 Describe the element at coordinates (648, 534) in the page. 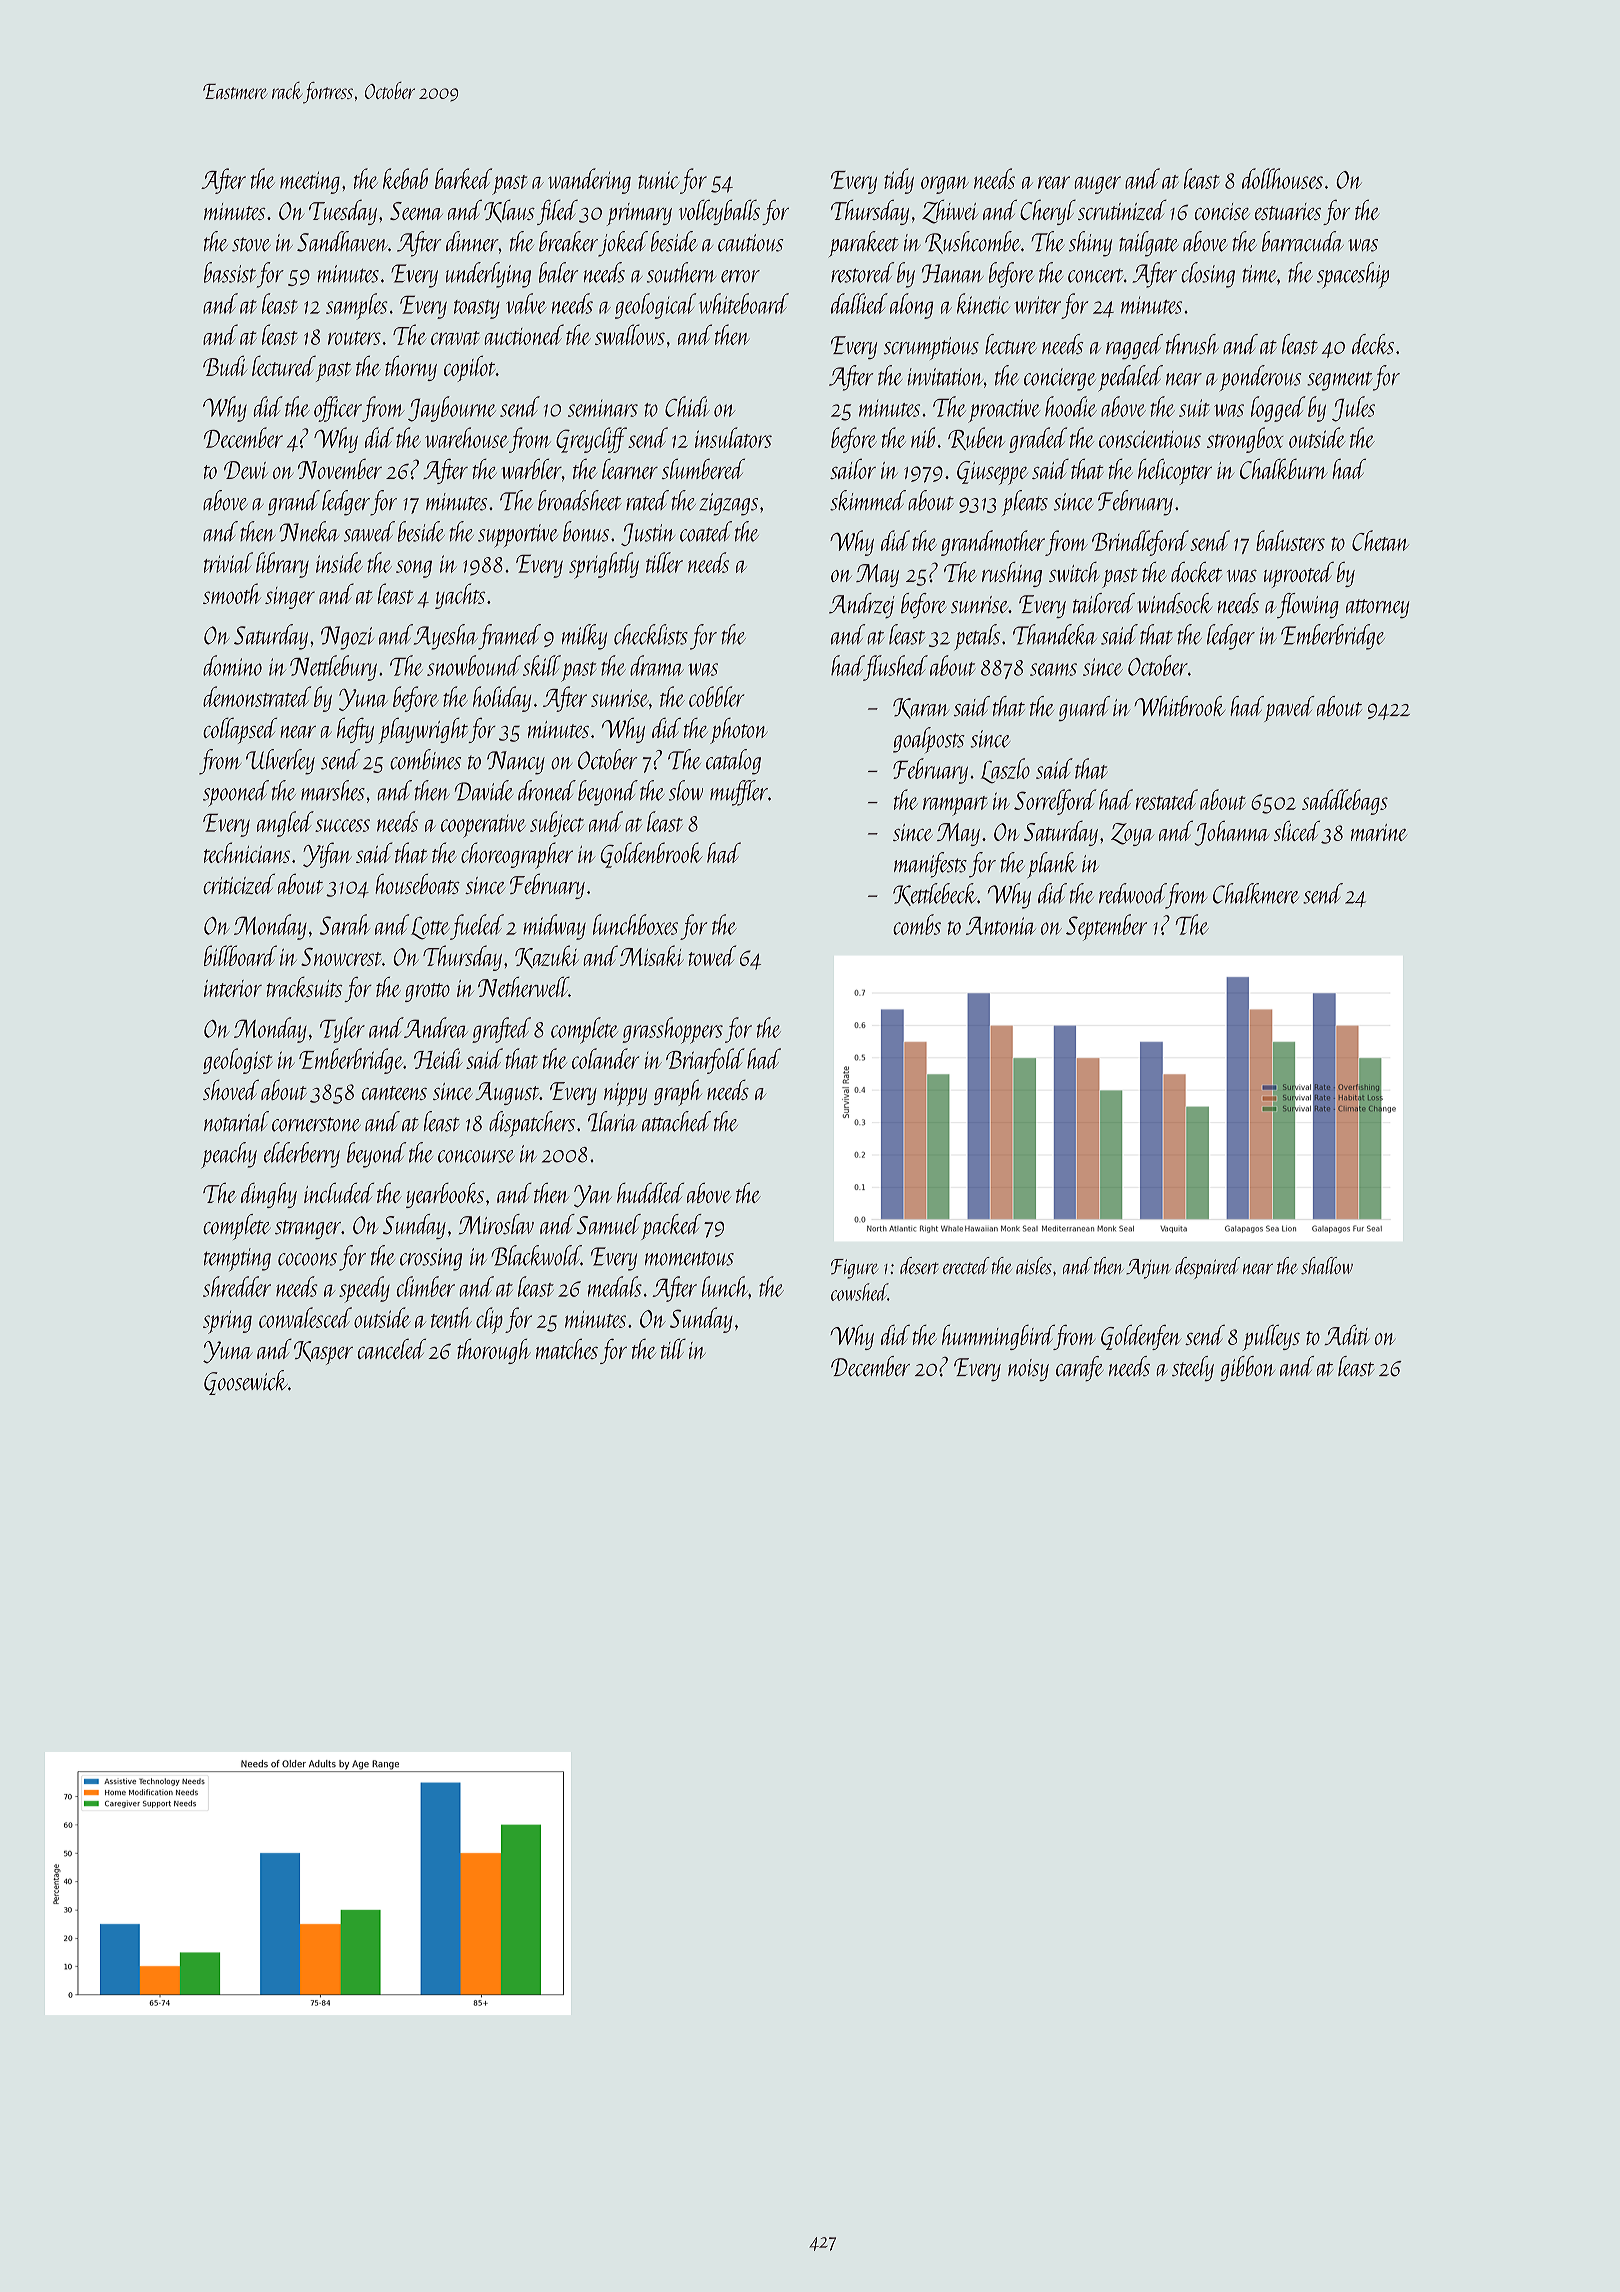

I see `Justin` at that location.
